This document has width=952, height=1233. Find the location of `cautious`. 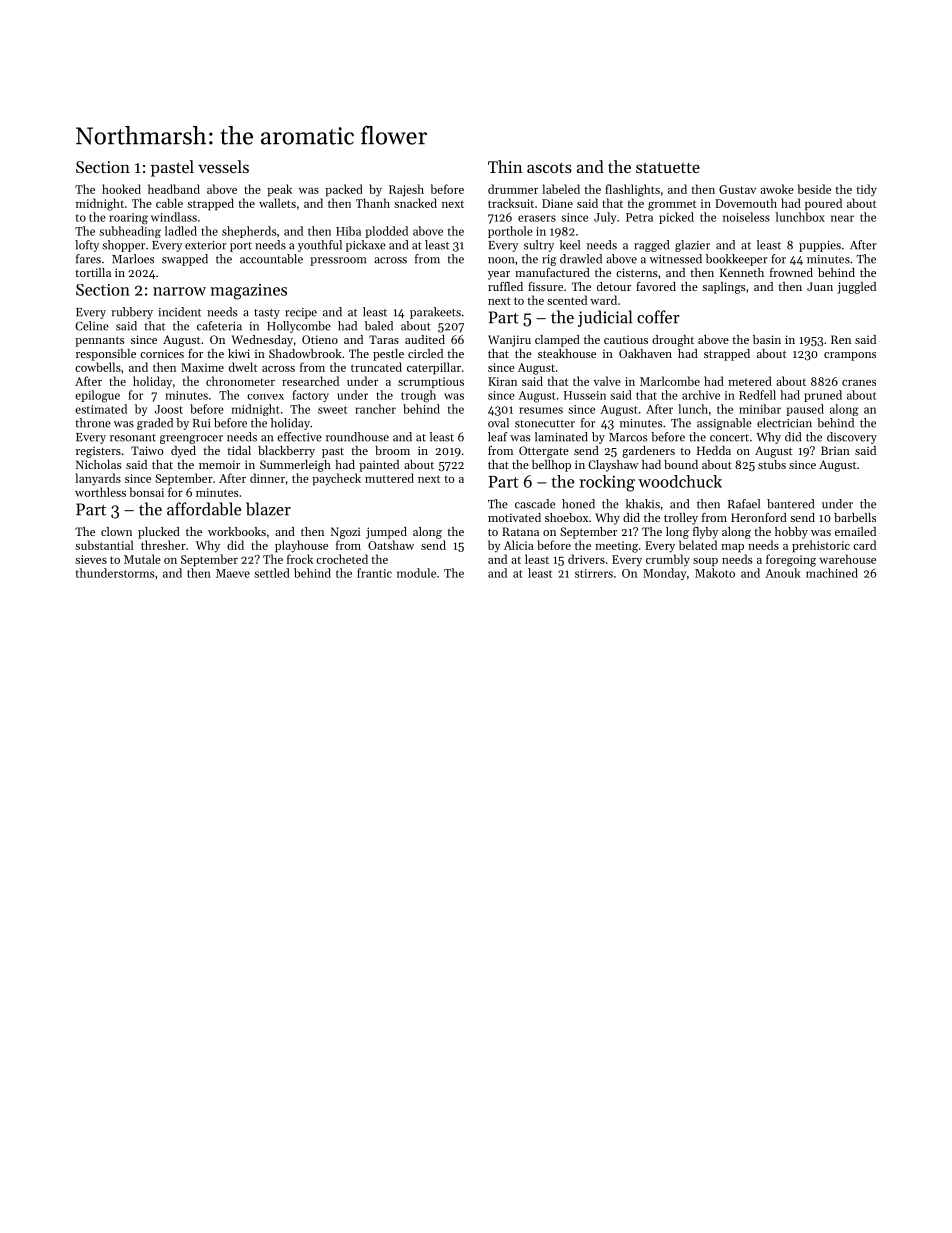

cautious is located at coordinates (626, 339).
